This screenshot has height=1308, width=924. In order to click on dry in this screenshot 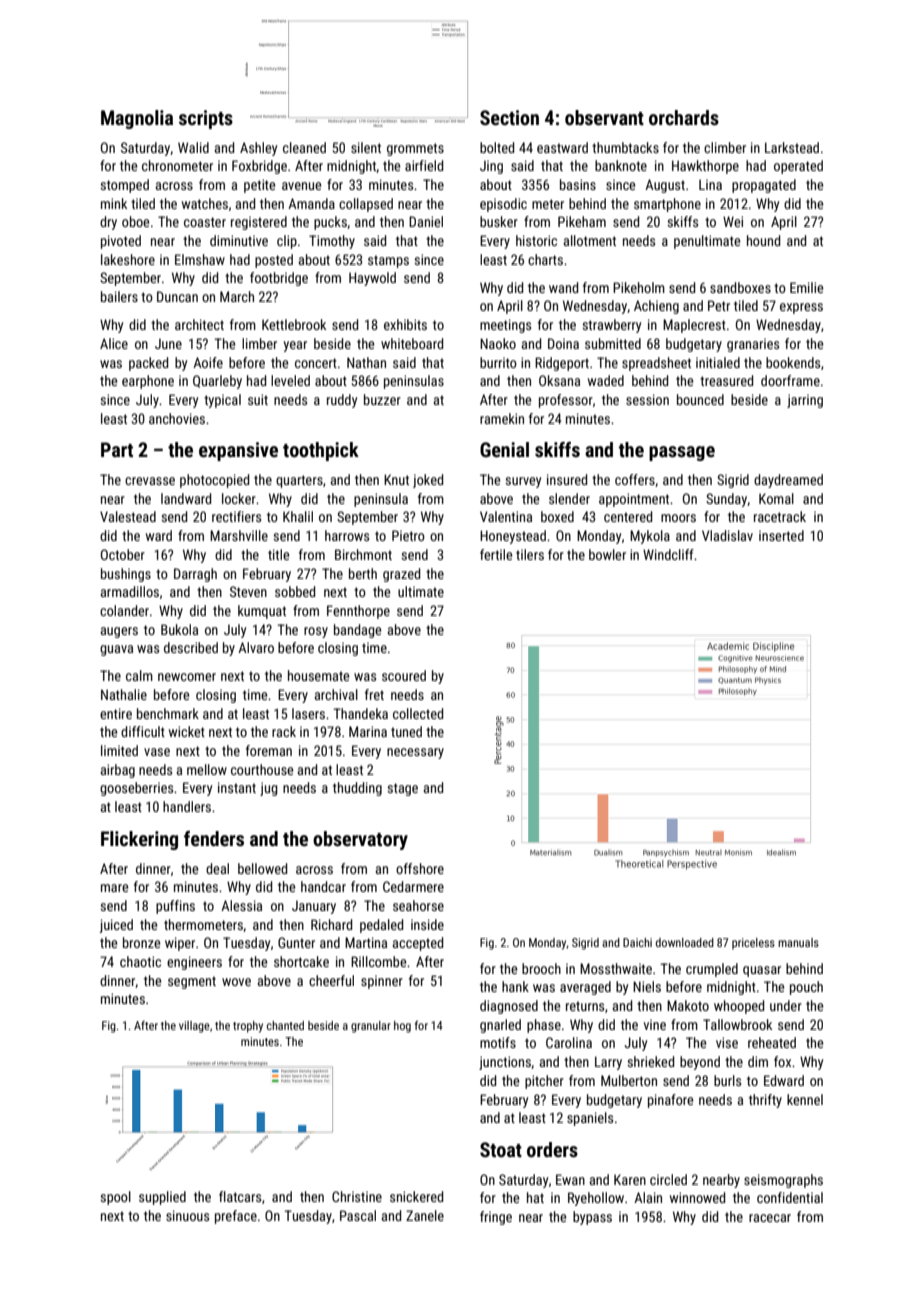, I will do `click(108, 223)`.
